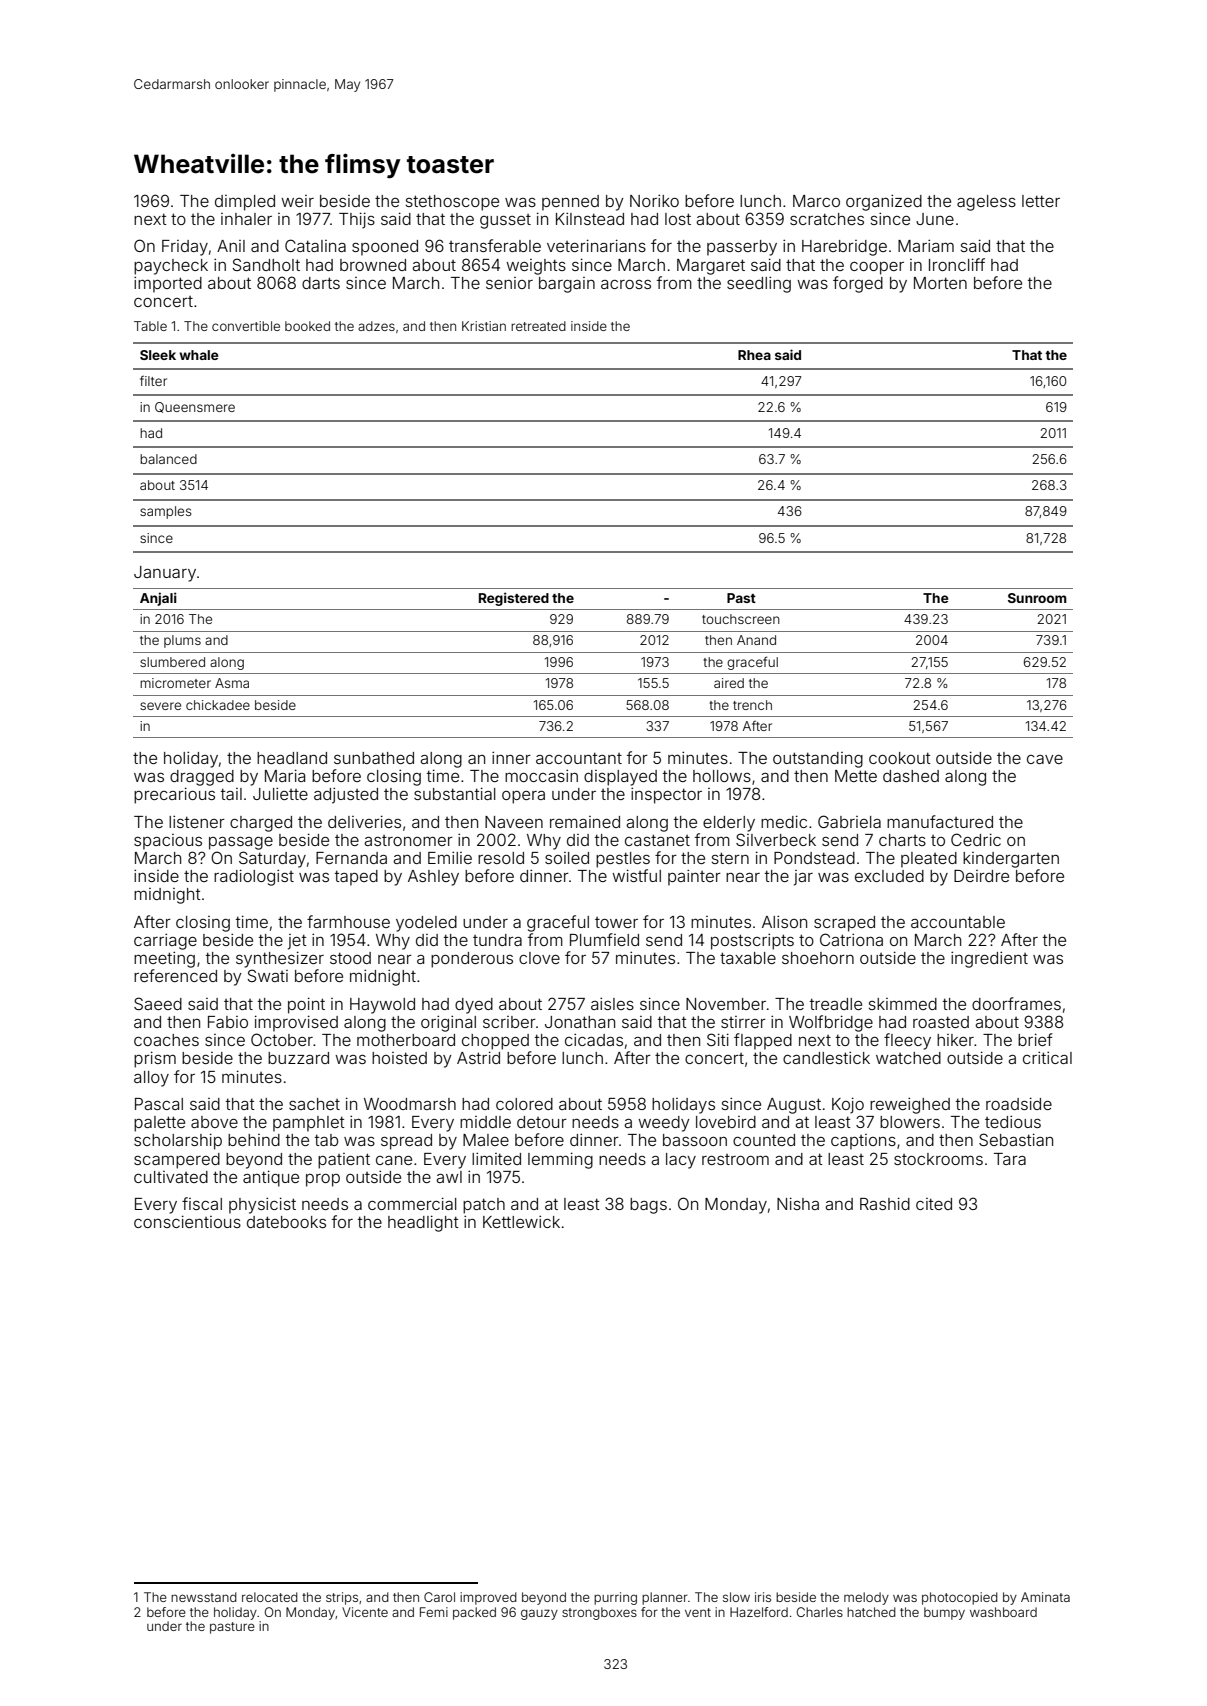 The image size is (1207, 1706). Describe the element at coordinates (160, 706) in the document. I see `severe` at that location.
